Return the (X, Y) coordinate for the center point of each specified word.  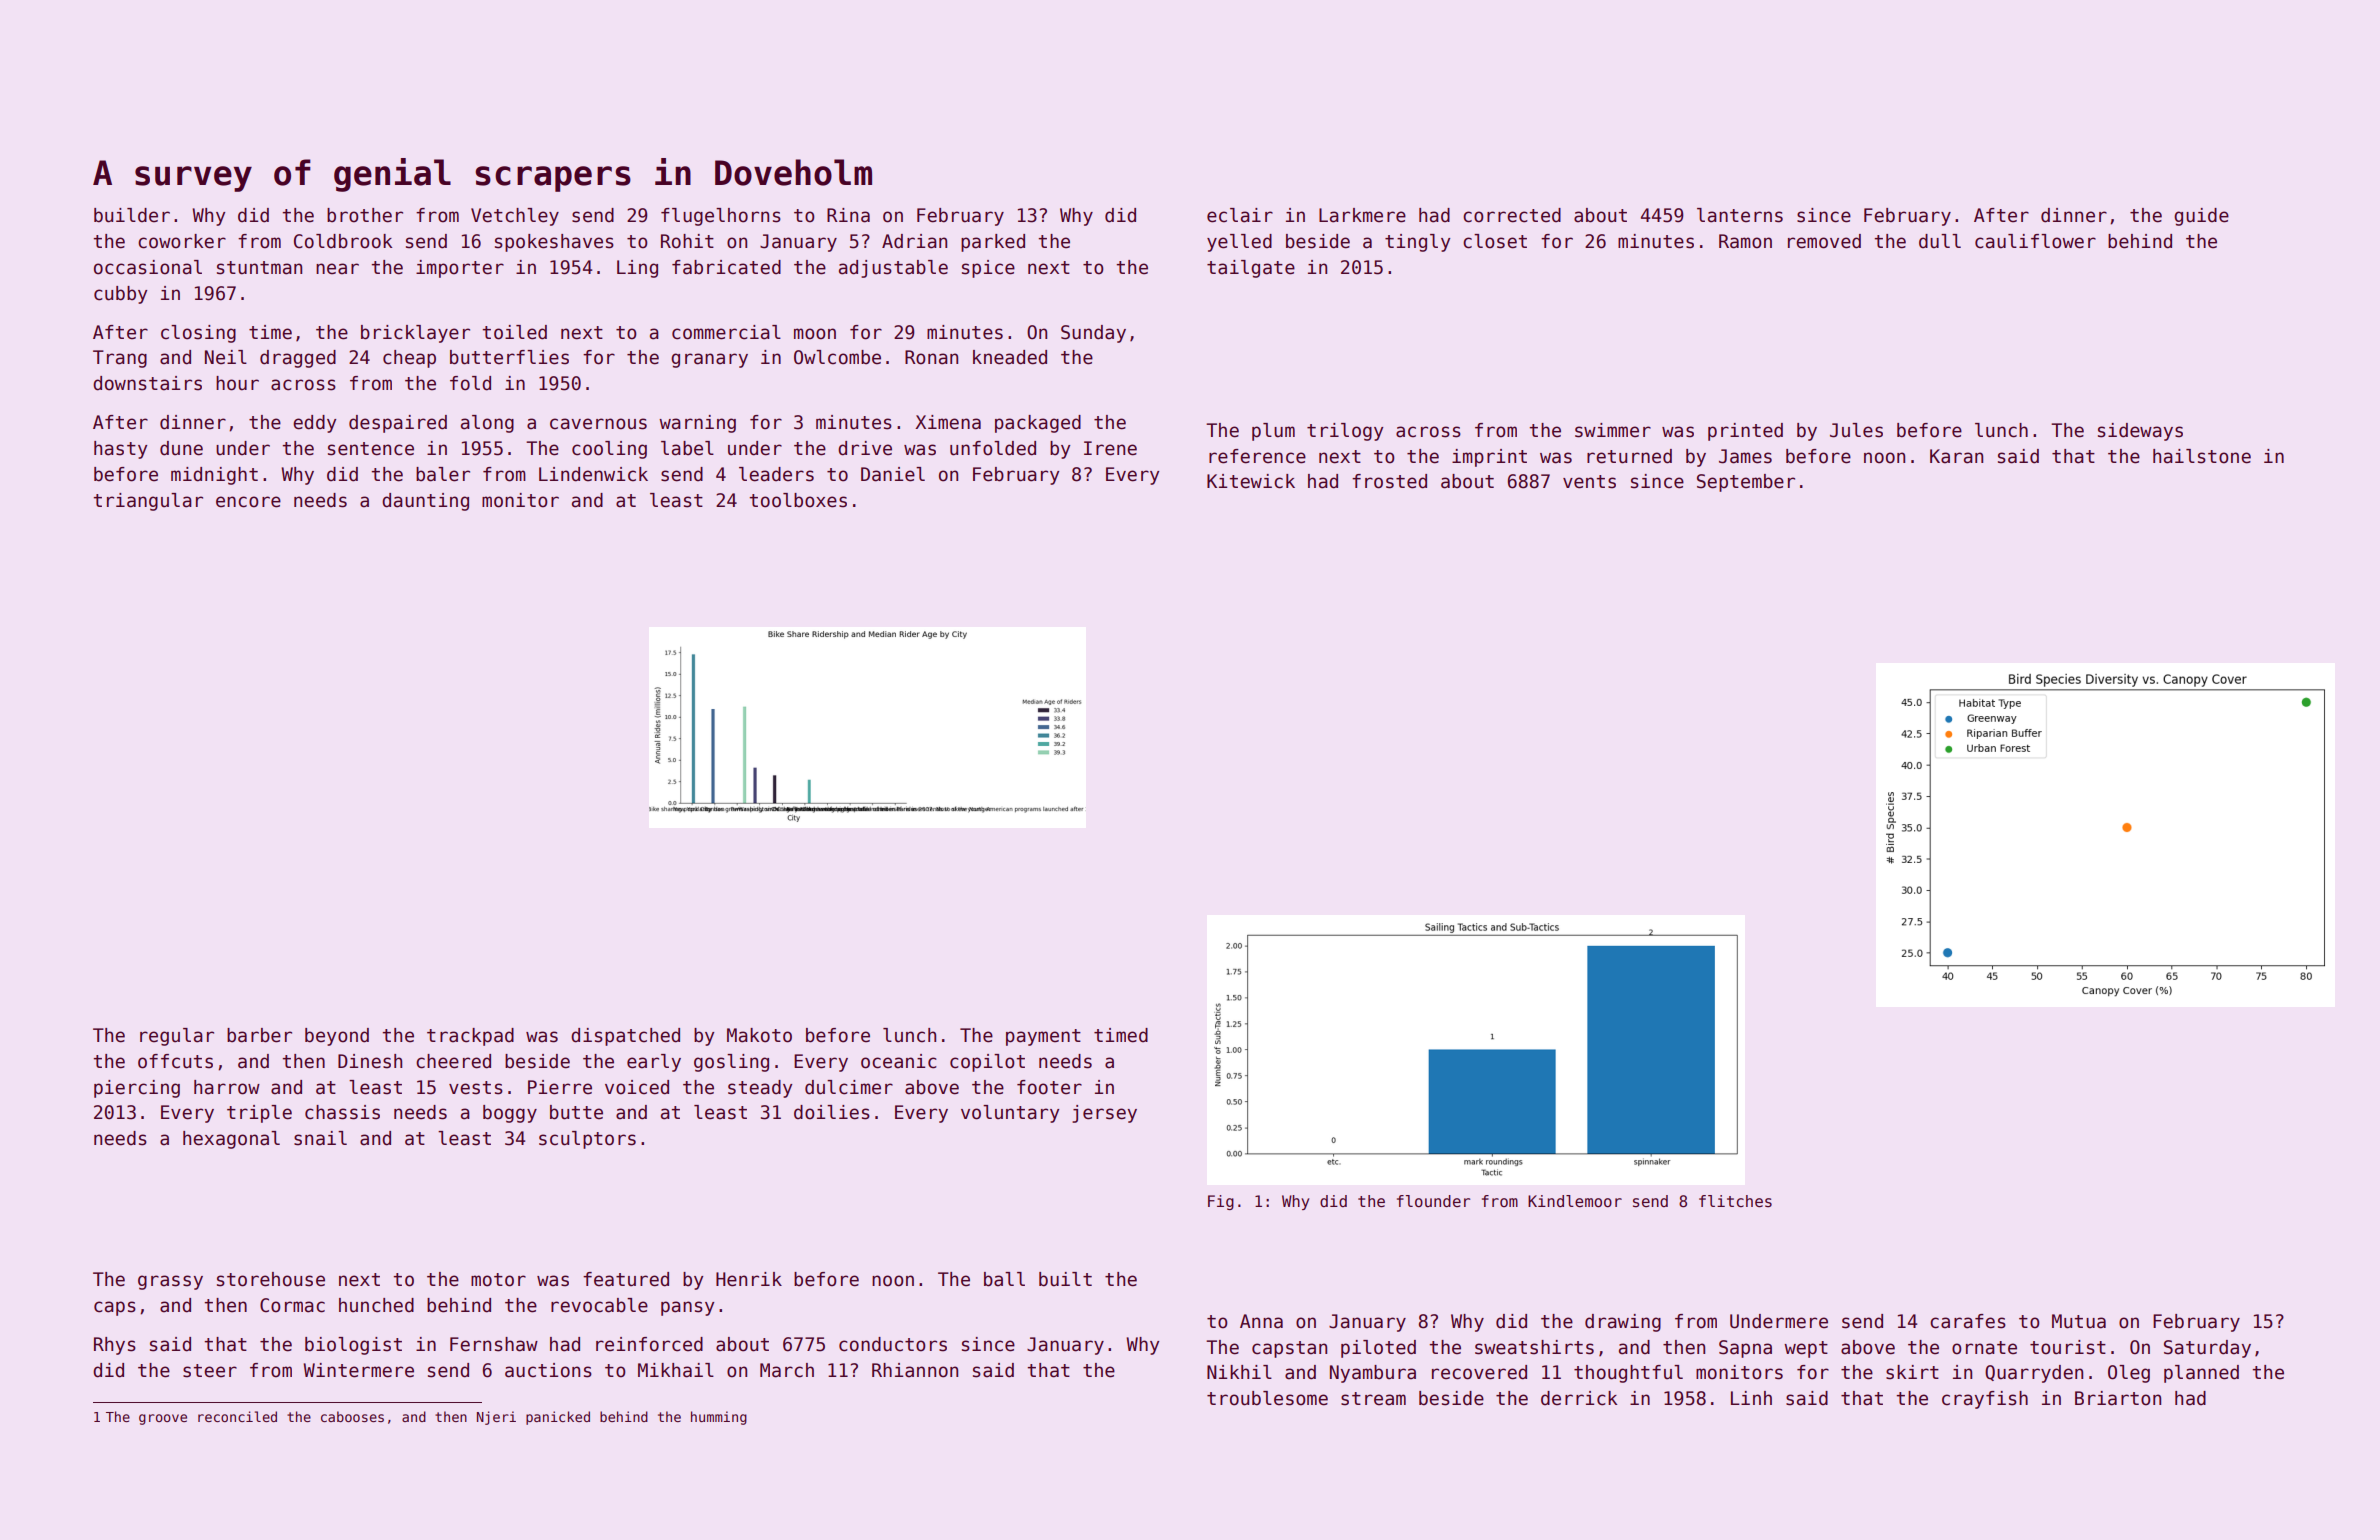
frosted (1389, 481)
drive (865, 448)
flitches (1735, 1201)
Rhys (115, 1346)
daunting (425, 502)
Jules (1856, 430)
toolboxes (798, 500)
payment (1043, 1037)
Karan (1956, 456)
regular (177, 1037)
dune (181, 448)
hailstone (2202, 456)
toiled (514, 332)
